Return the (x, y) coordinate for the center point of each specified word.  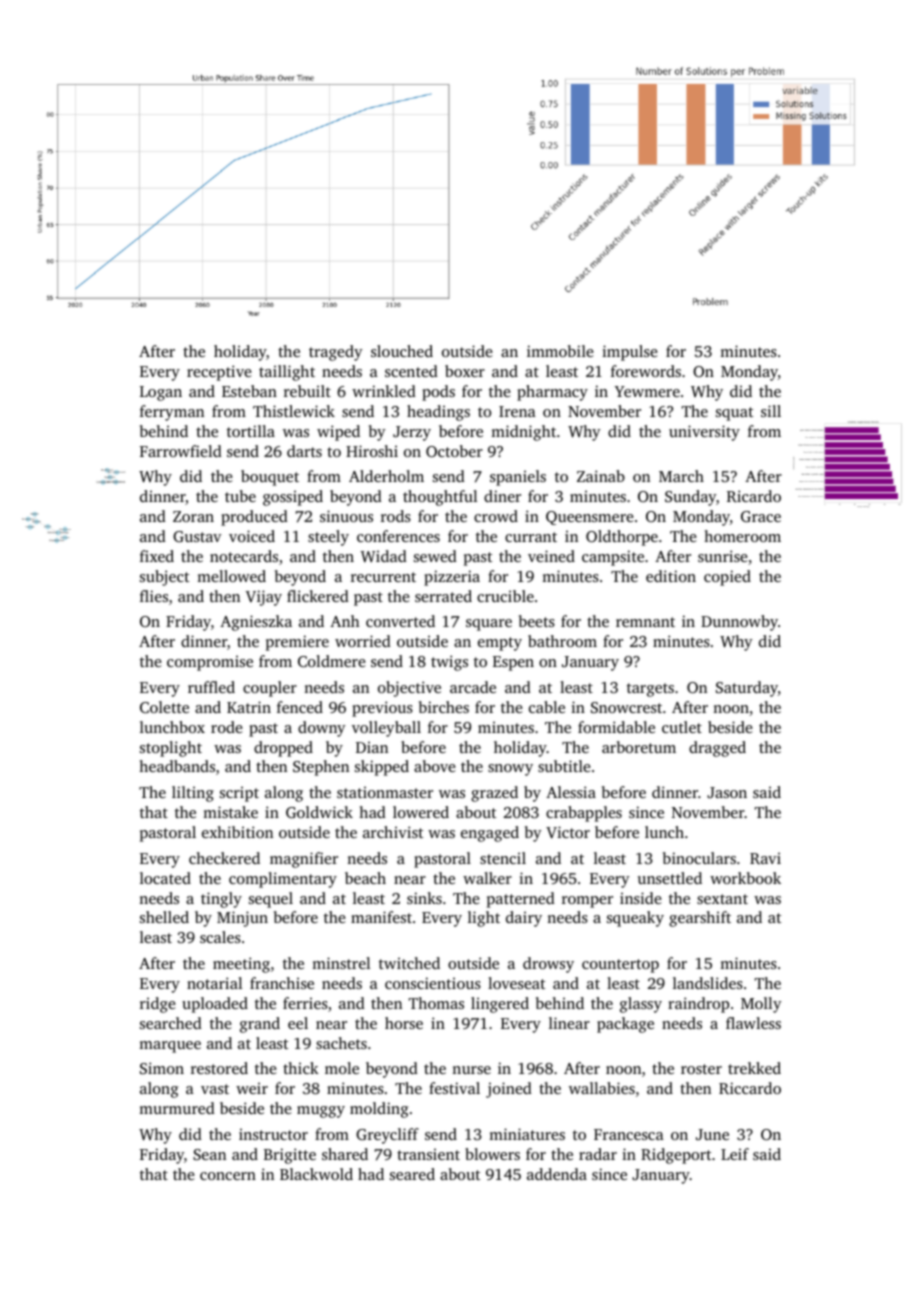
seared (412, 1174)
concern (228, 1176)
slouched (402, 351)
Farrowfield (181, 451)
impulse (630, 353)
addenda (557, 1174)
